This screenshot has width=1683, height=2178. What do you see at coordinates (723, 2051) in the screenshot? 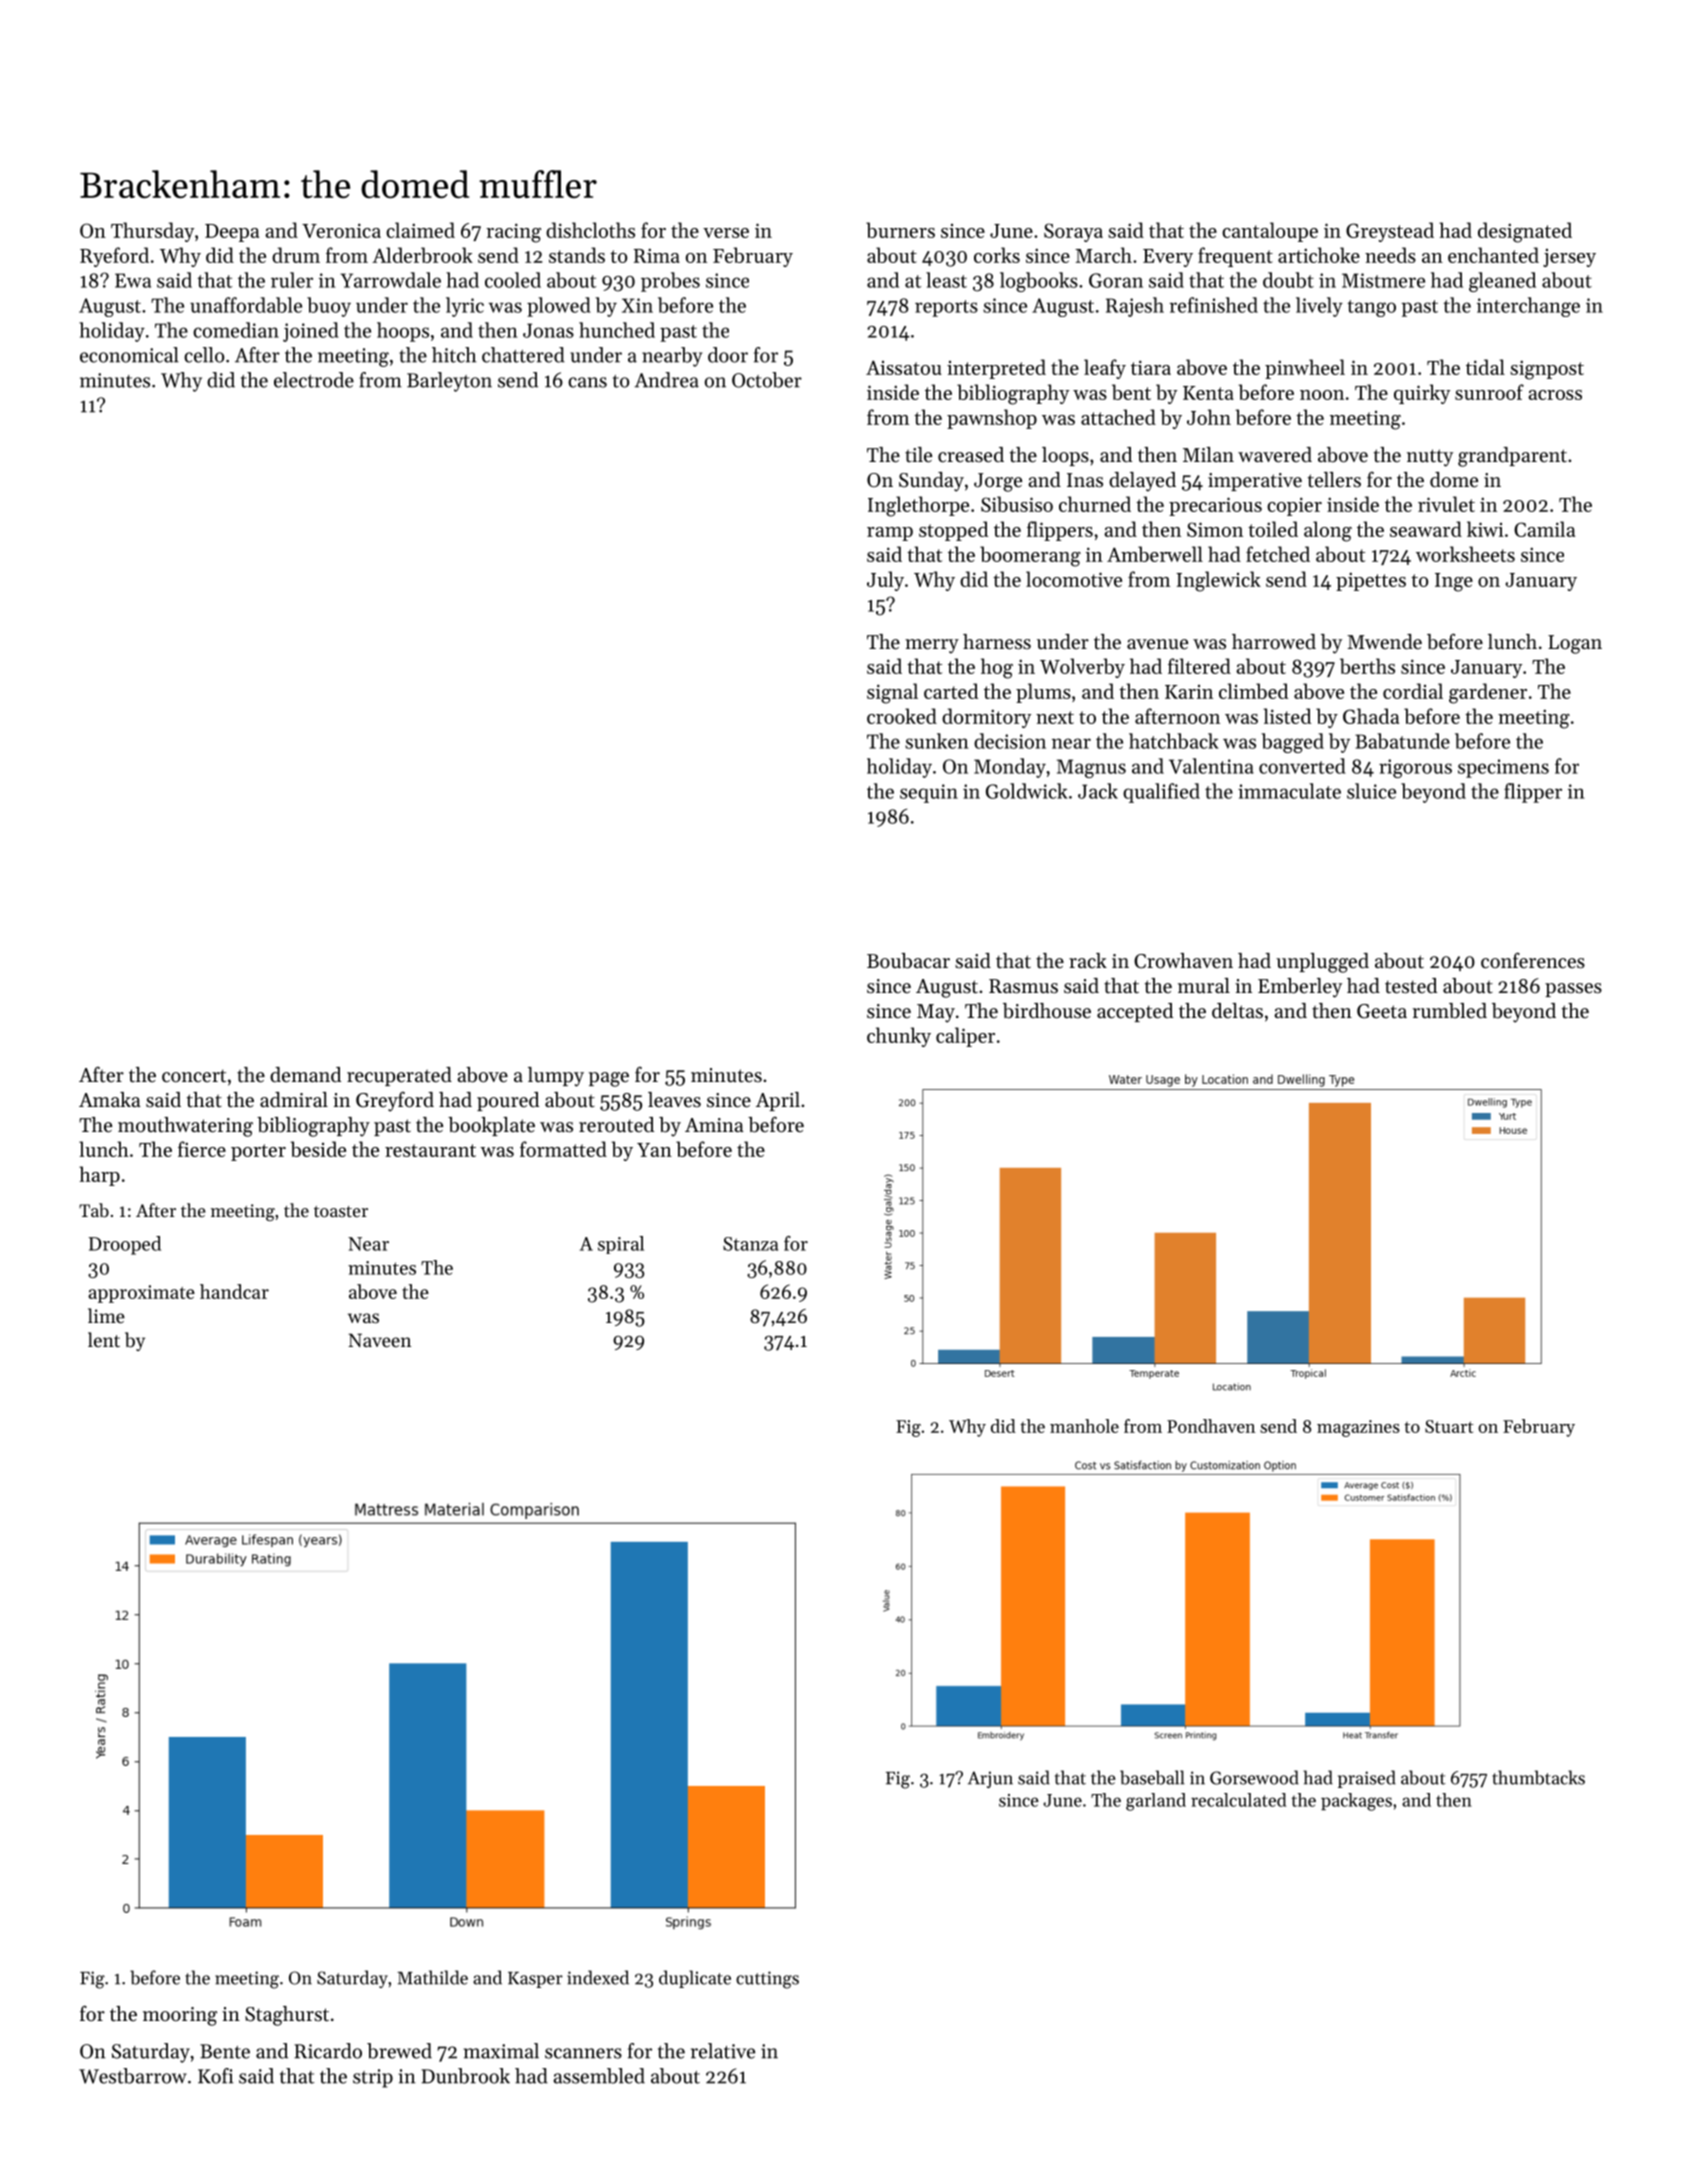
I see `relative` at bounding box center [723, 2051].
